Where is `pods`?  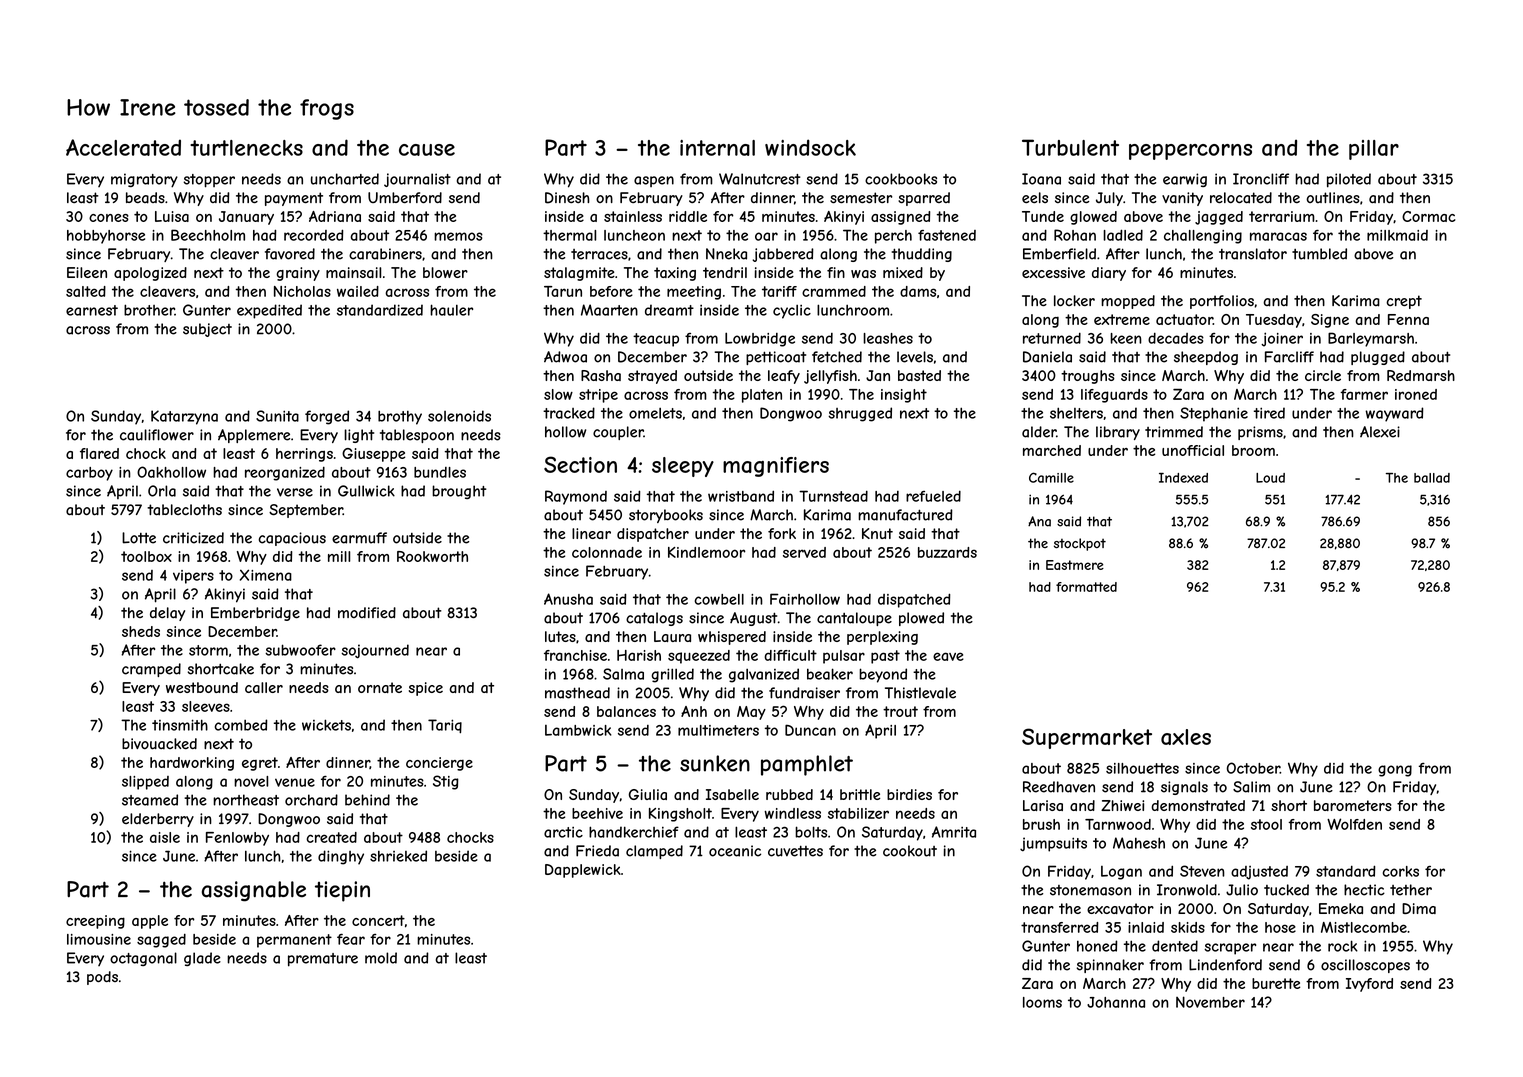 pods is located at coordinates (102, 978).
